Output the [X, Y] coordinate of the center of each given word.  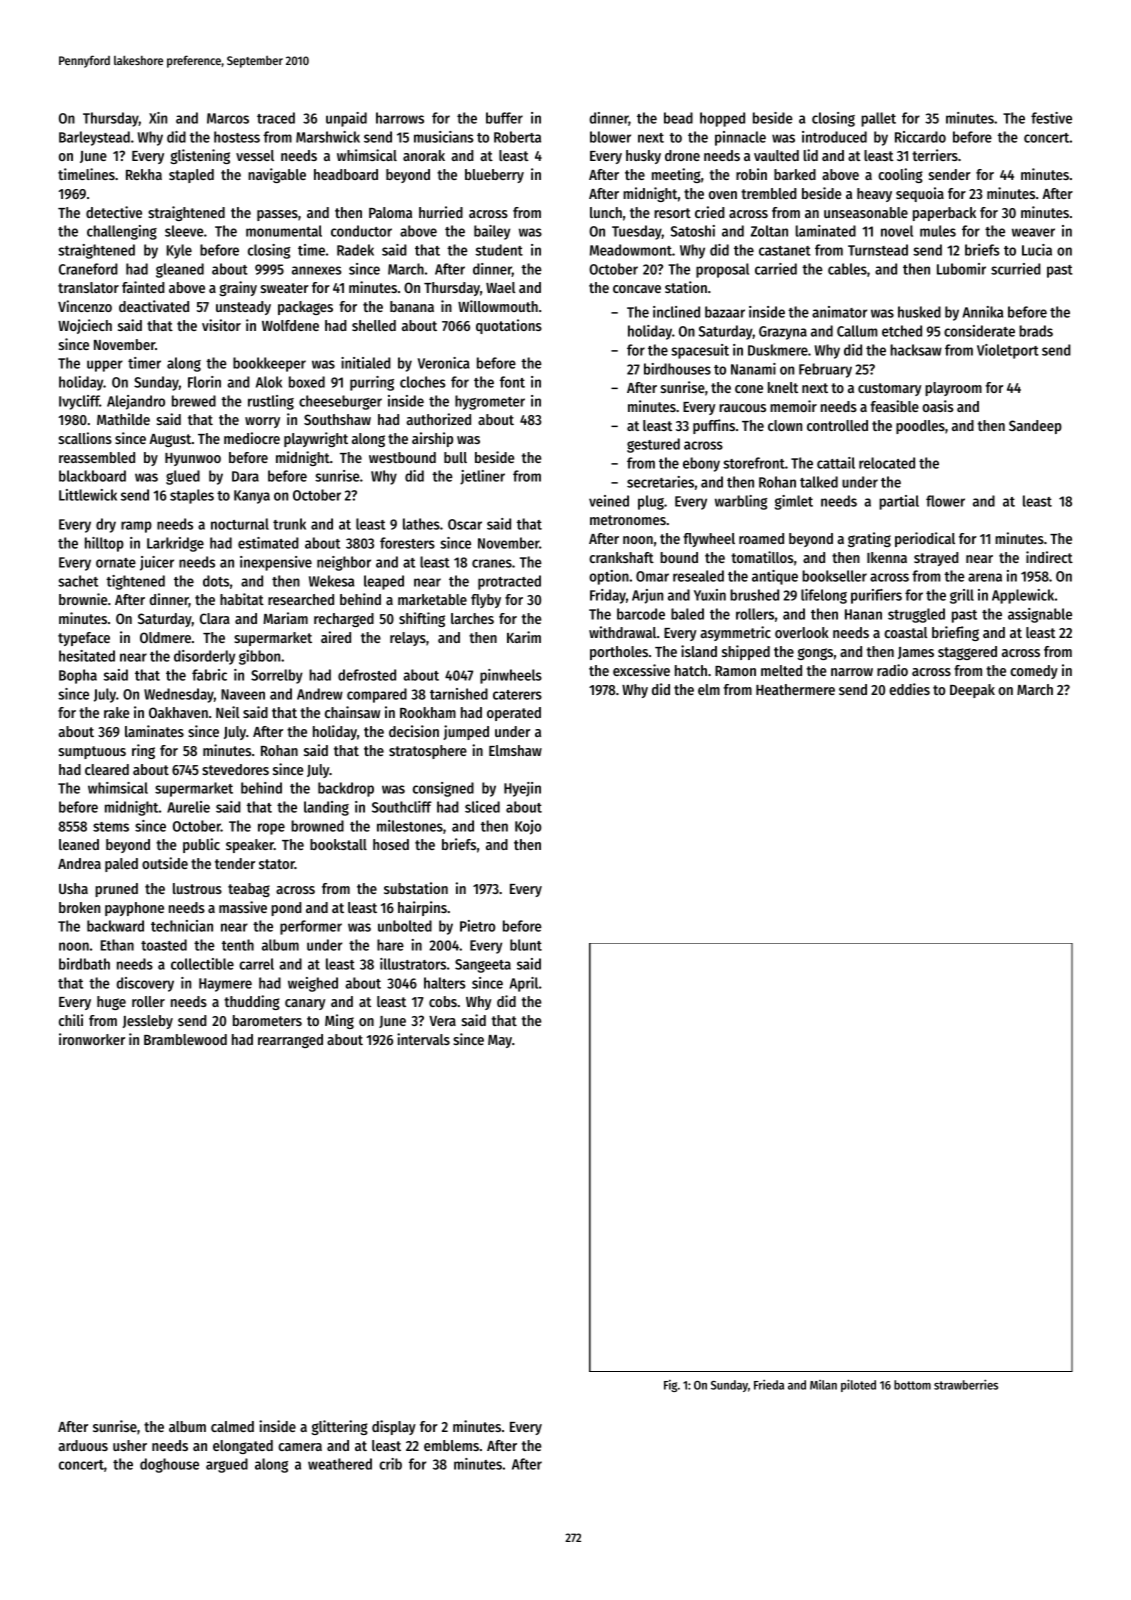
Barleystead [94, 138]
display [394, 1427]
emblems [451, 1445]
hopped [722, 119]
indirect [1049, 557]
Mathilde [123, 419]
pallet [878, 119]
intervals [423, 1039]
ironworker [92, 1039]
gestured [653, 445]
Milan [823, 1385]
